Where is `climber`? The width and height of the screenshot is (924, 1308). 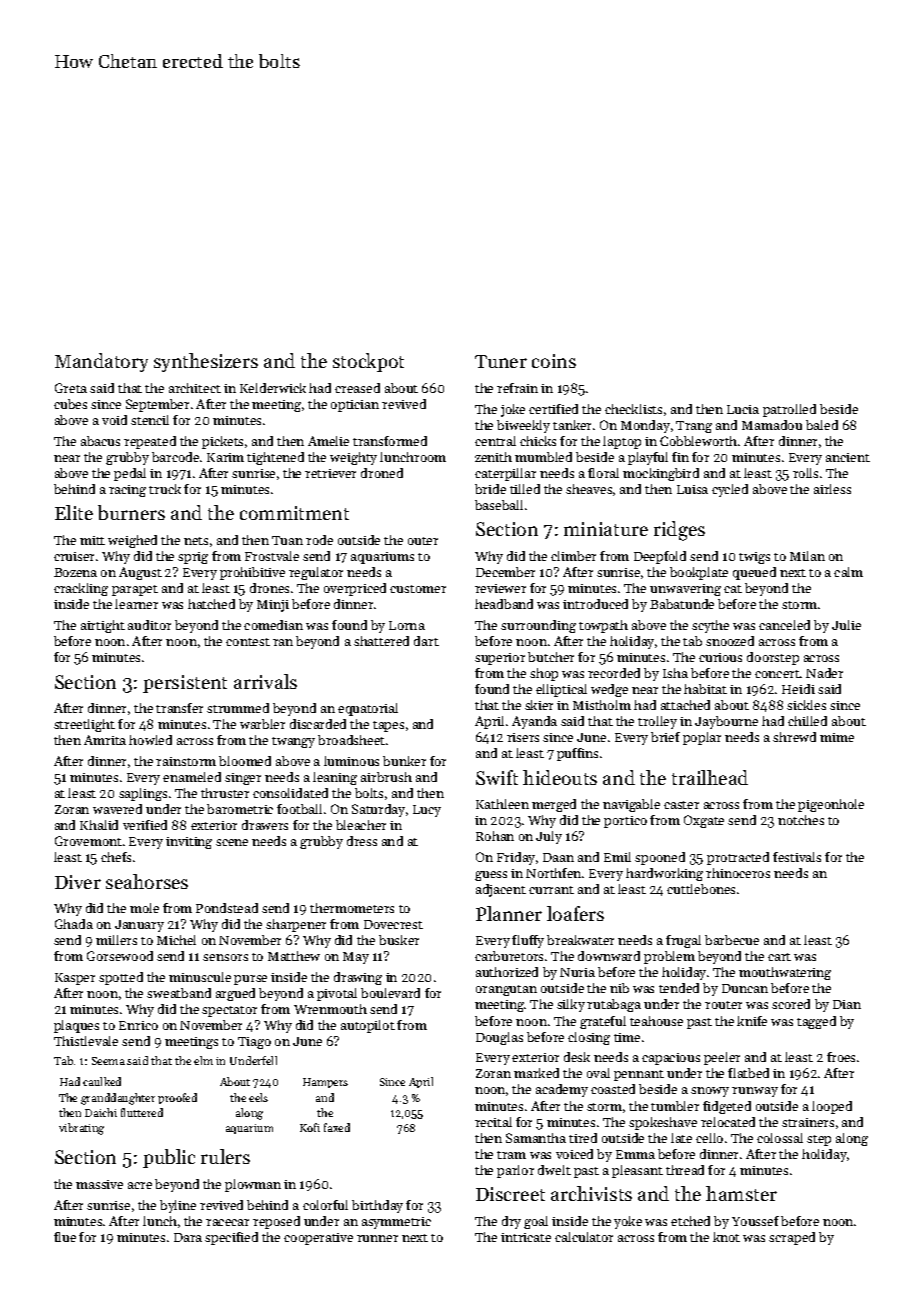 climber is located at coordinates (573, 556).
